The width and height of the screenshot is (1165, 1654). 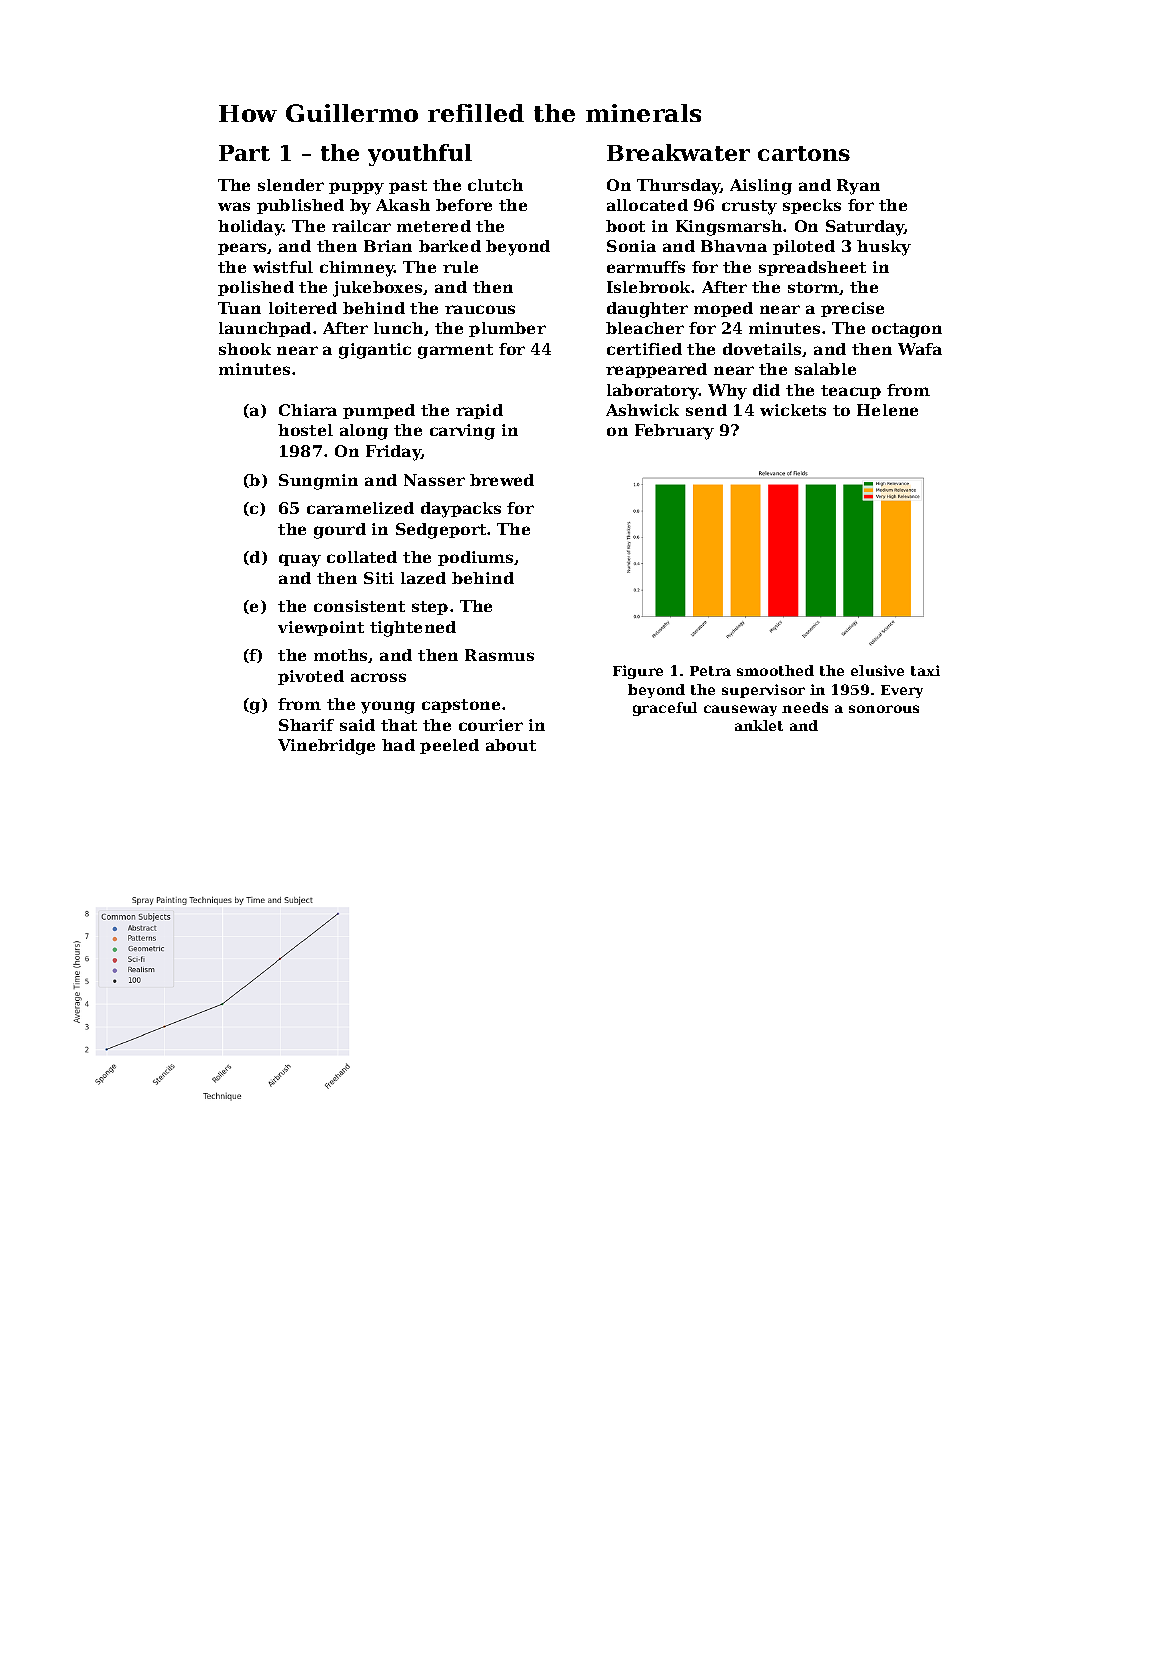 I want to click on podiums, so click(x=476, y=558).
